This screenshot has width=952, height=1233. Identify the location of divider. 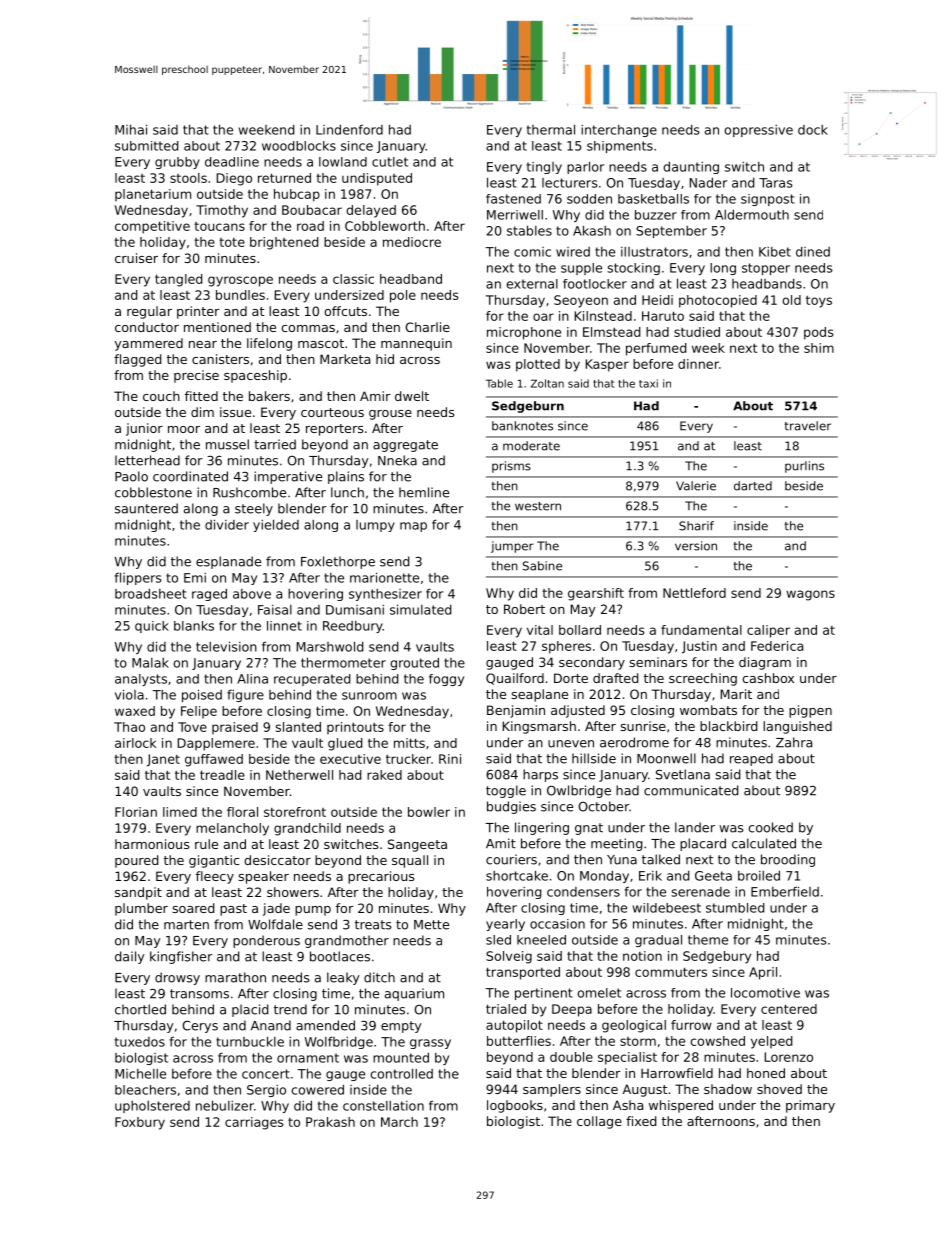
(227, 524).
